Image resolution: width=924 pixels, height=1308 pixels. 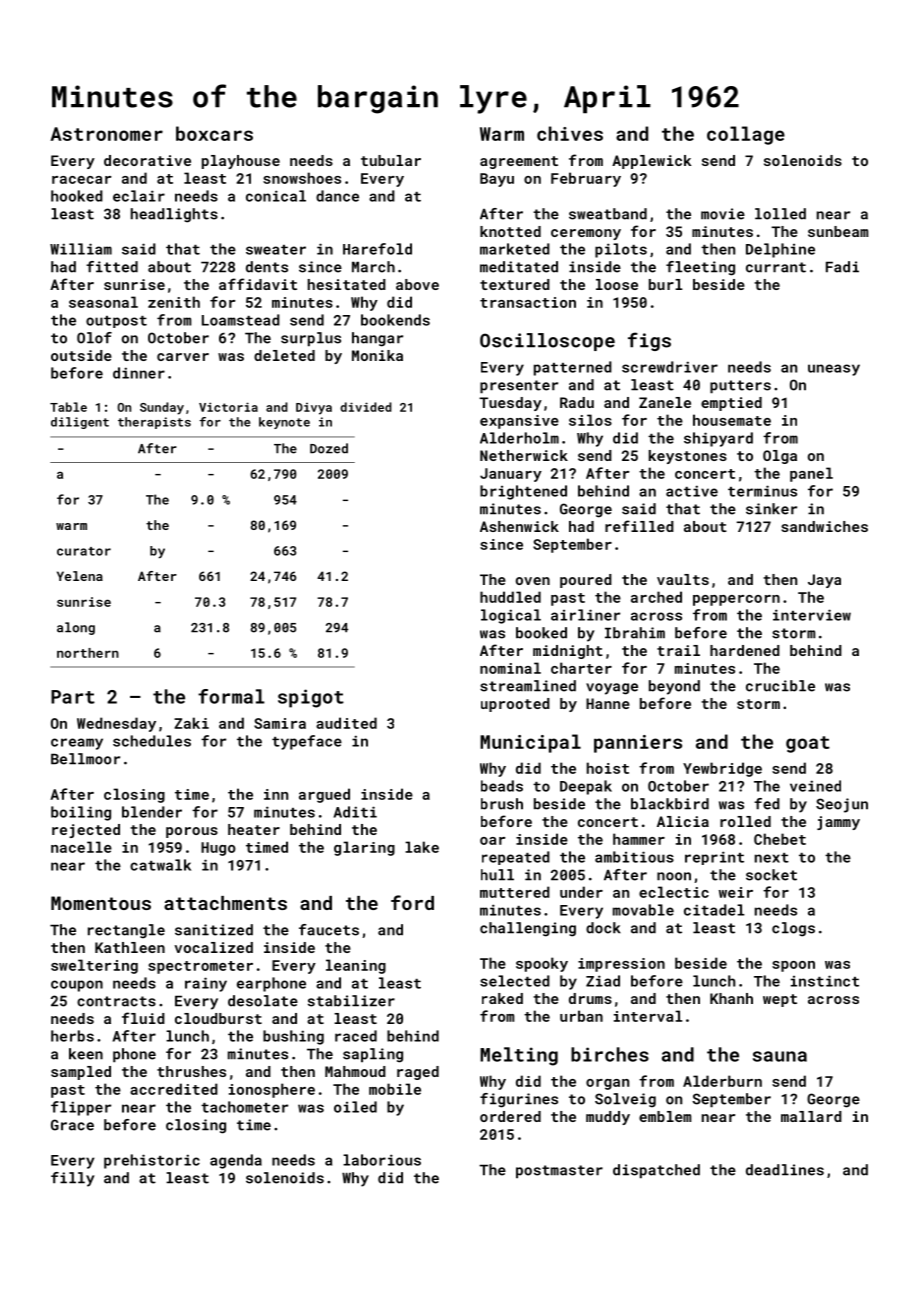 What do you see at coordinates (746, 135) in the screenshot?
I see `collage` at bounding box center [746, 135].
